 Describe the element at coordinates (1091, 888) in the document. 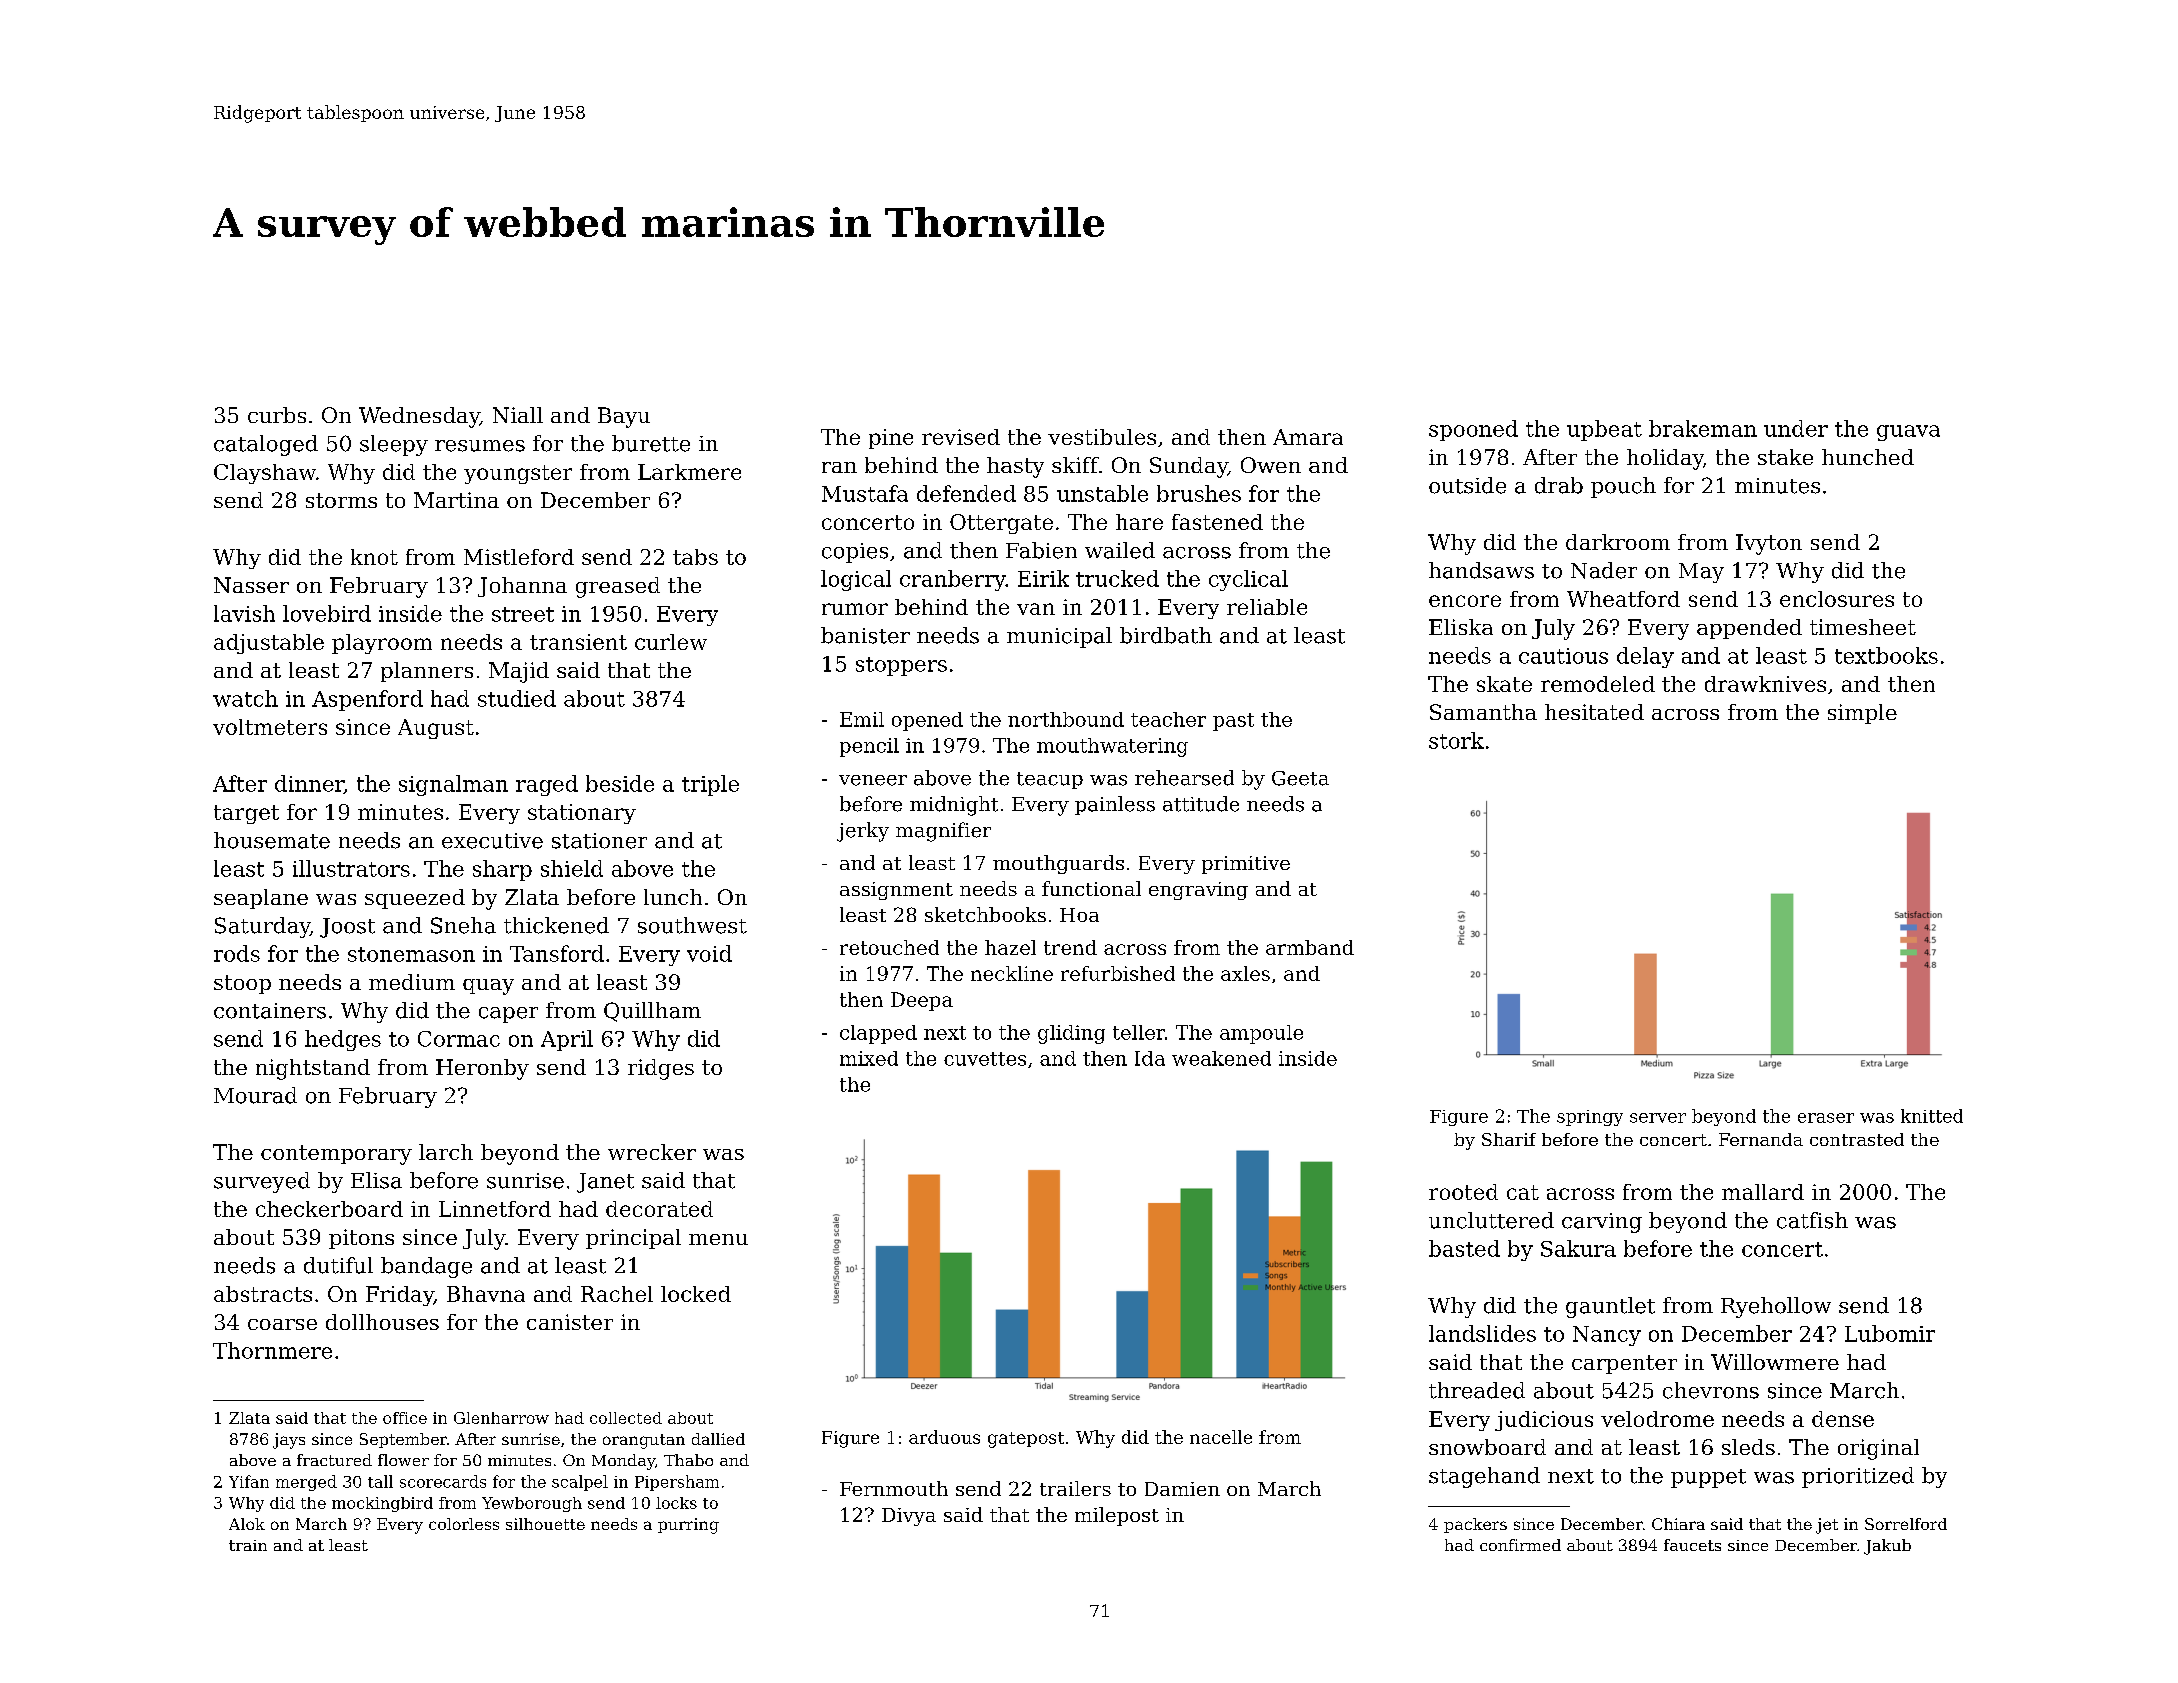

I see `functional` at that location.
